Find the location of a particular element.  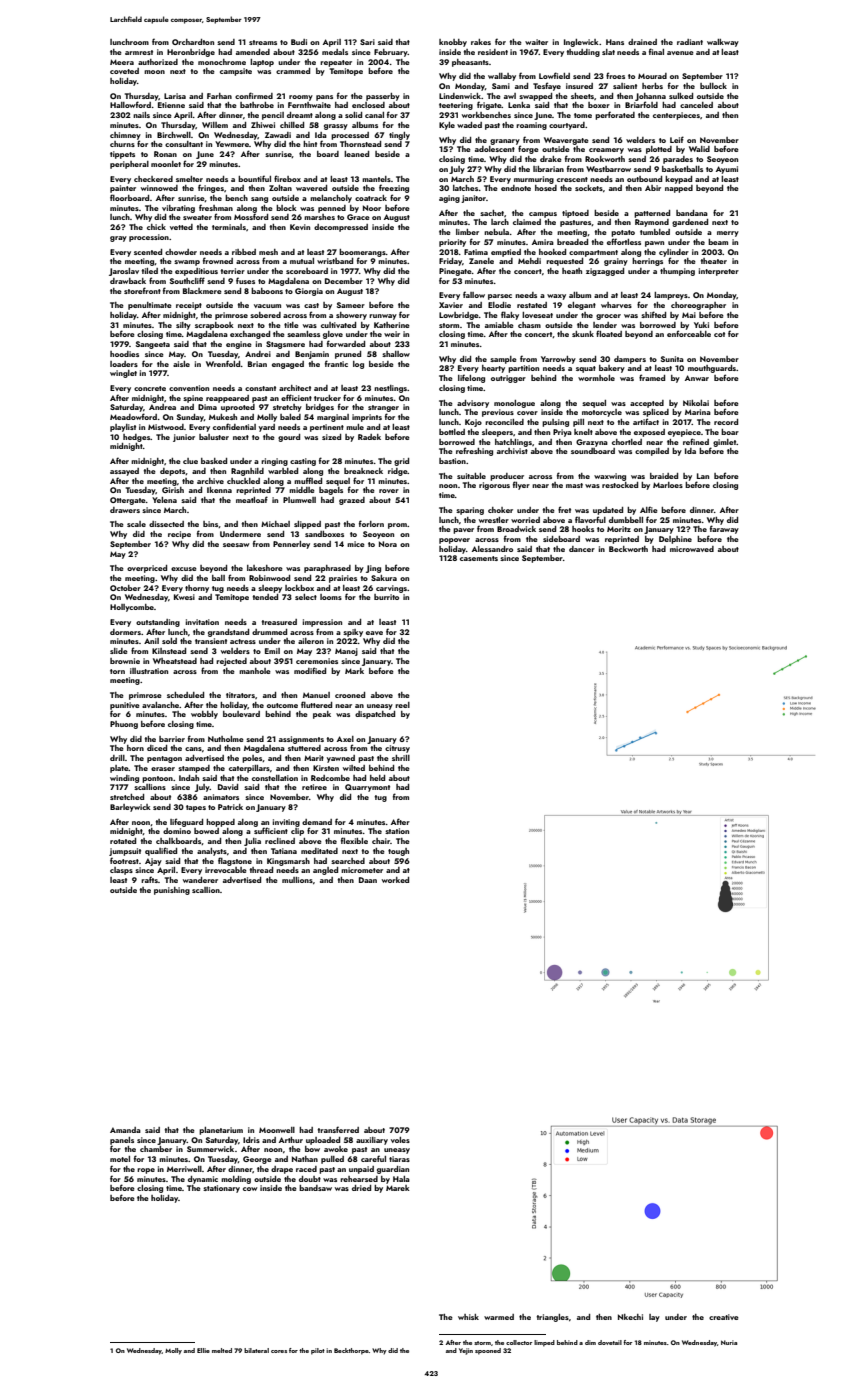

Hans is located at coordinates (615, 42).
